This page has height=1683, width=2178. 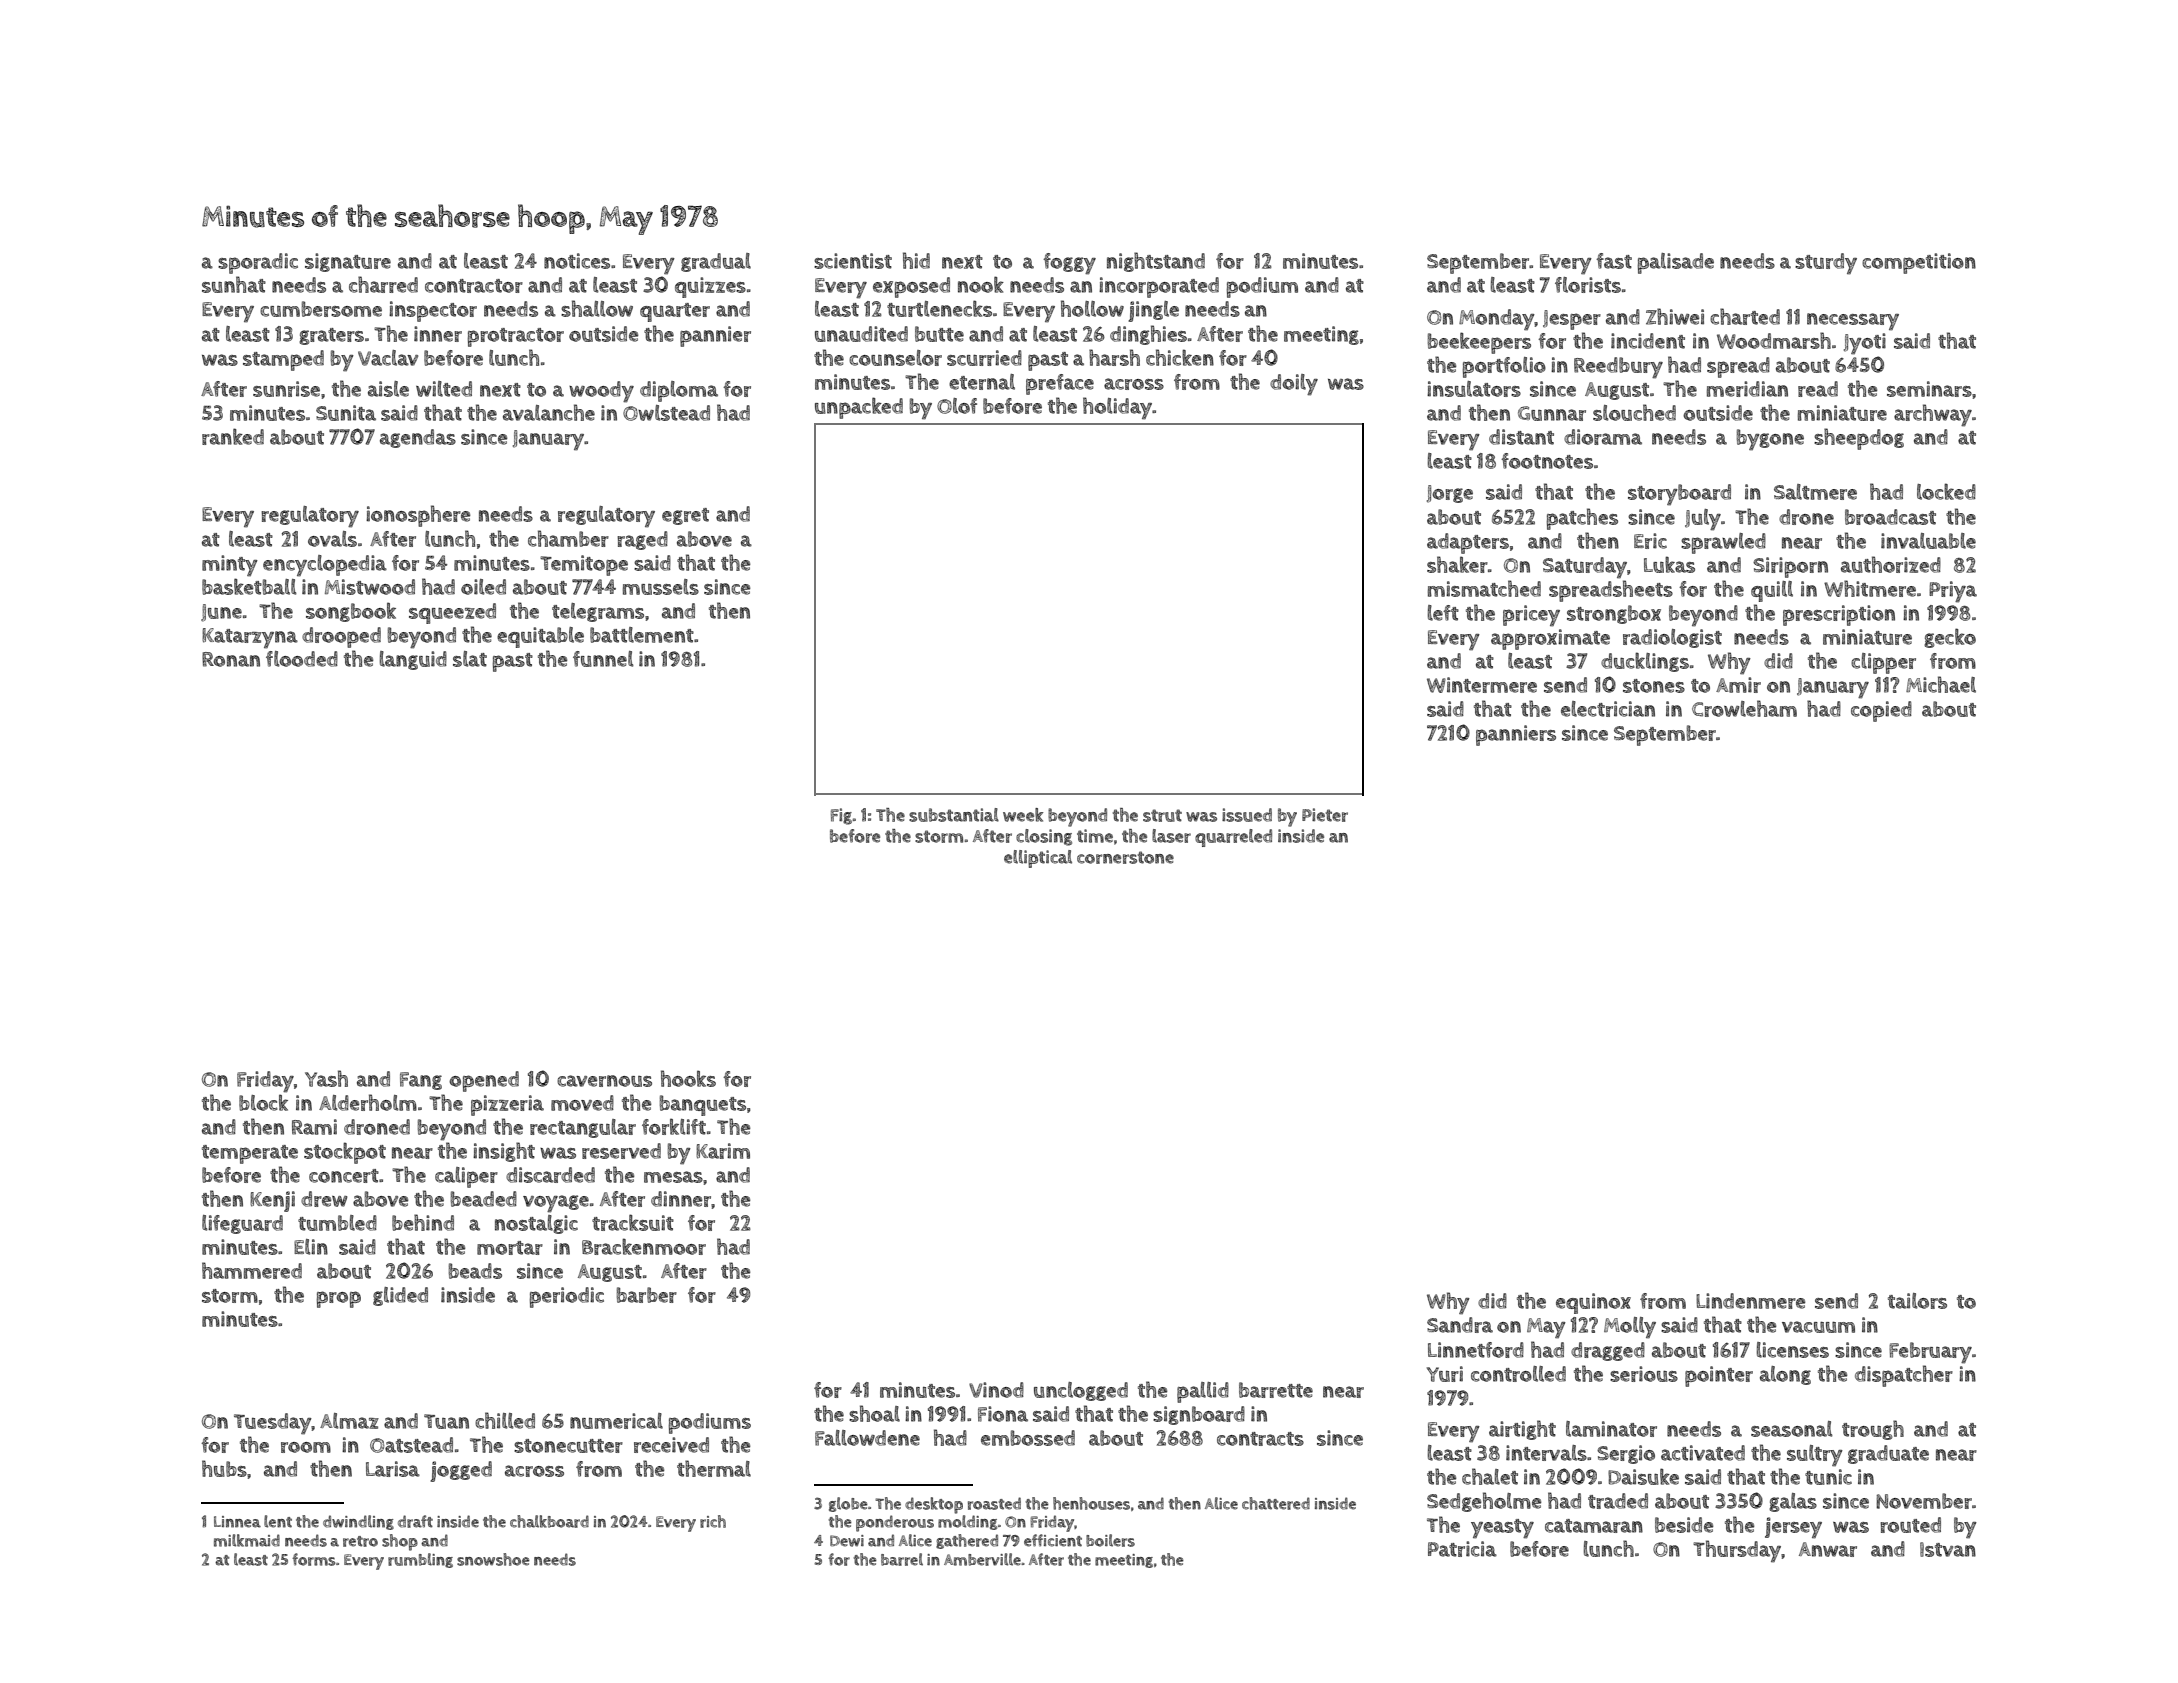 I want to click on barrette, so click(x=1276, y=1390).
